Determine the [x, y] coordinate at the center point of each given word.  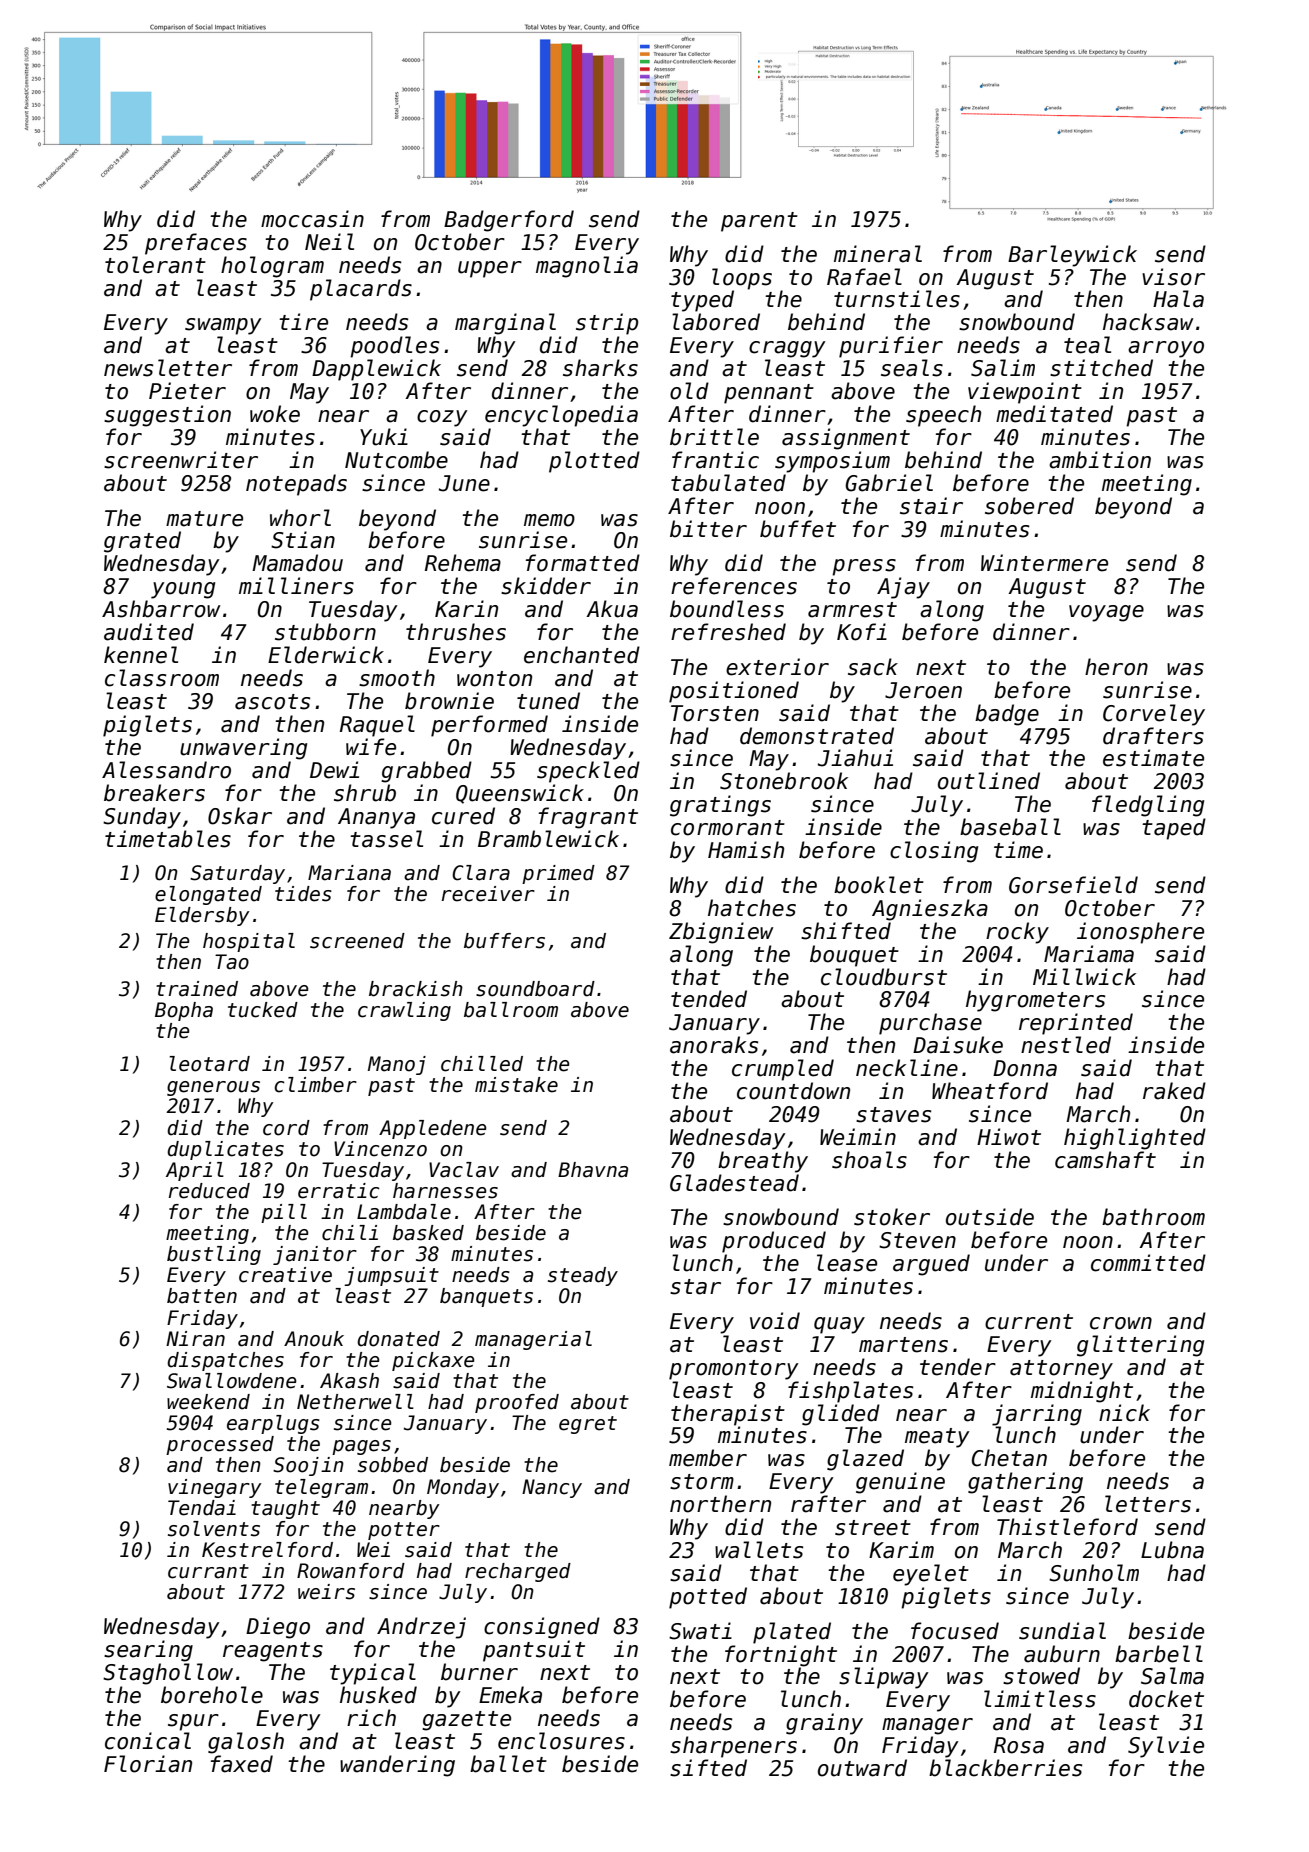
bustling [214, 1255]
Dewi [334, 770]
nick [1124, 1413]
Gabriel [889, 483]
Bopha [184, 1011]
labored [716, 322]
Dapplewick [376, 370]
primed [558, 874]
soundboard [535, 989]
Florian [148, 1764]
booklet [879, 885]
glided [841, 1415]
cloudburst [884, 977]
